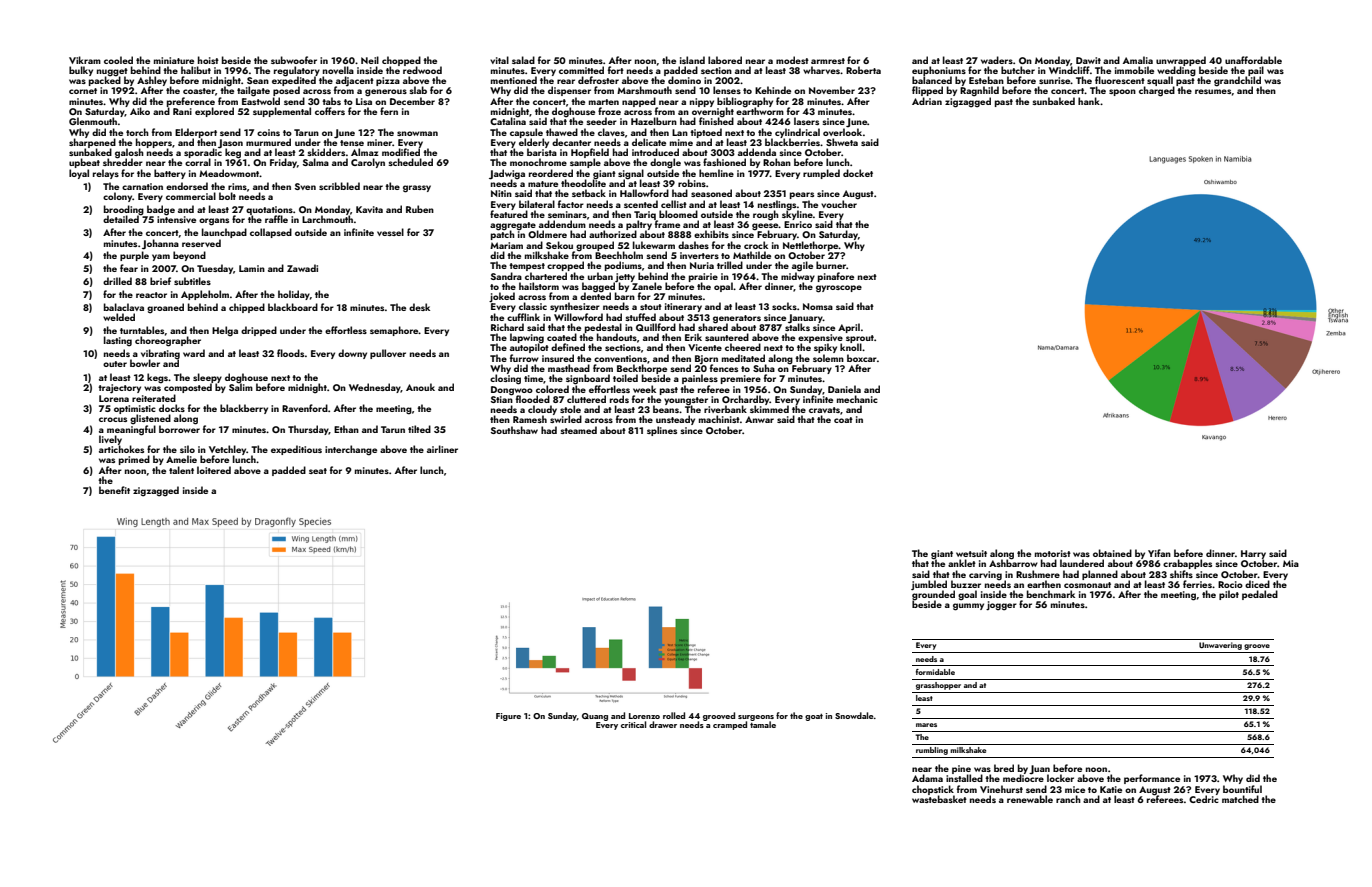 The width and height of the document is (1372, 887). I want to click on Quang, so click(595, 717).
